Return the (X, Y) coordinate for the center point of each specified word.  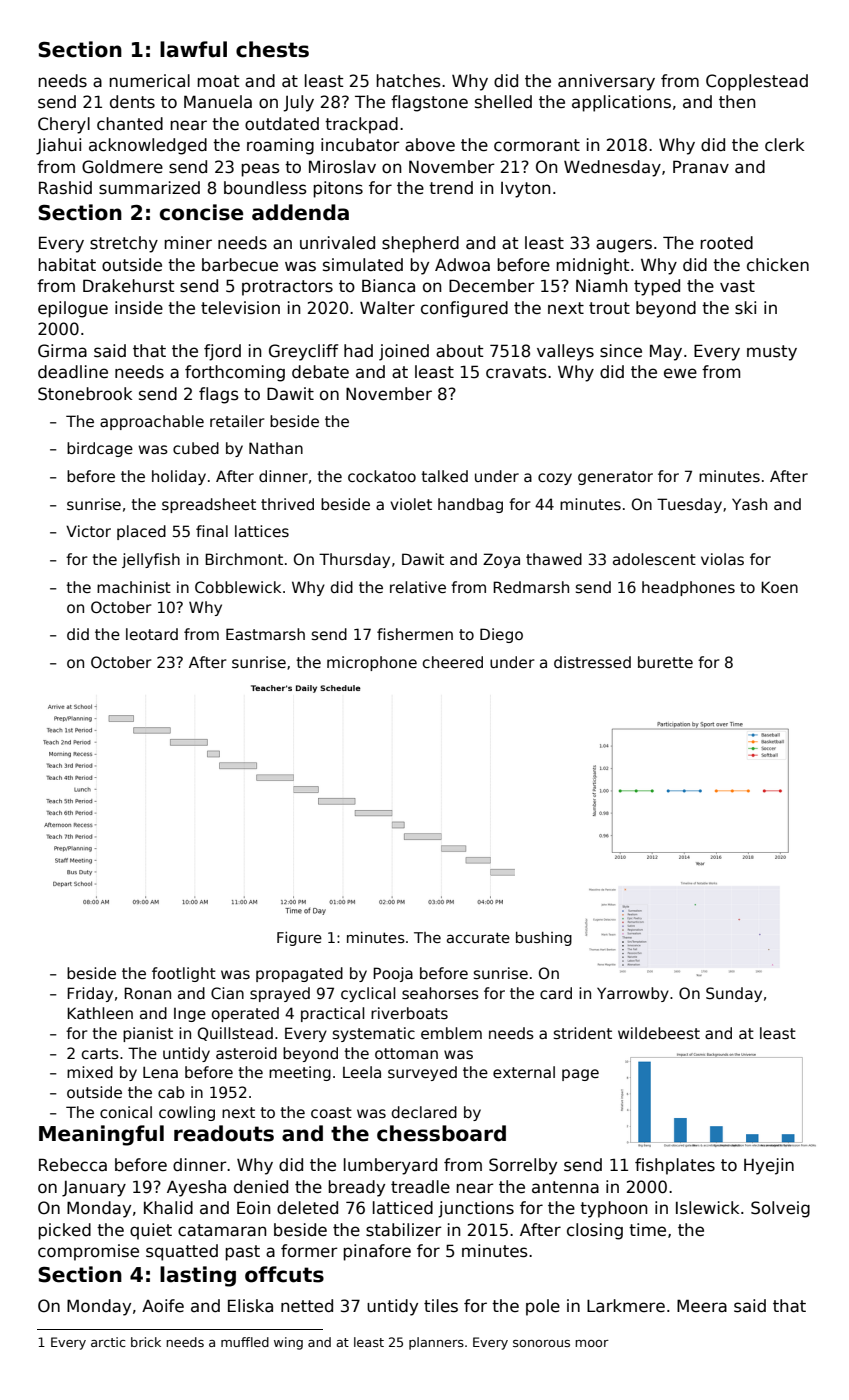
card (556, 993)
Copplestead (757, 82)
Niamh (601, 286)
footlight (184, 974)
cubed (196, 448)
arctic (108, 1342)
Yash (749, 504)
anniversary (606, 82)
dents (132, 102)
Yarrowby (633, 994)
